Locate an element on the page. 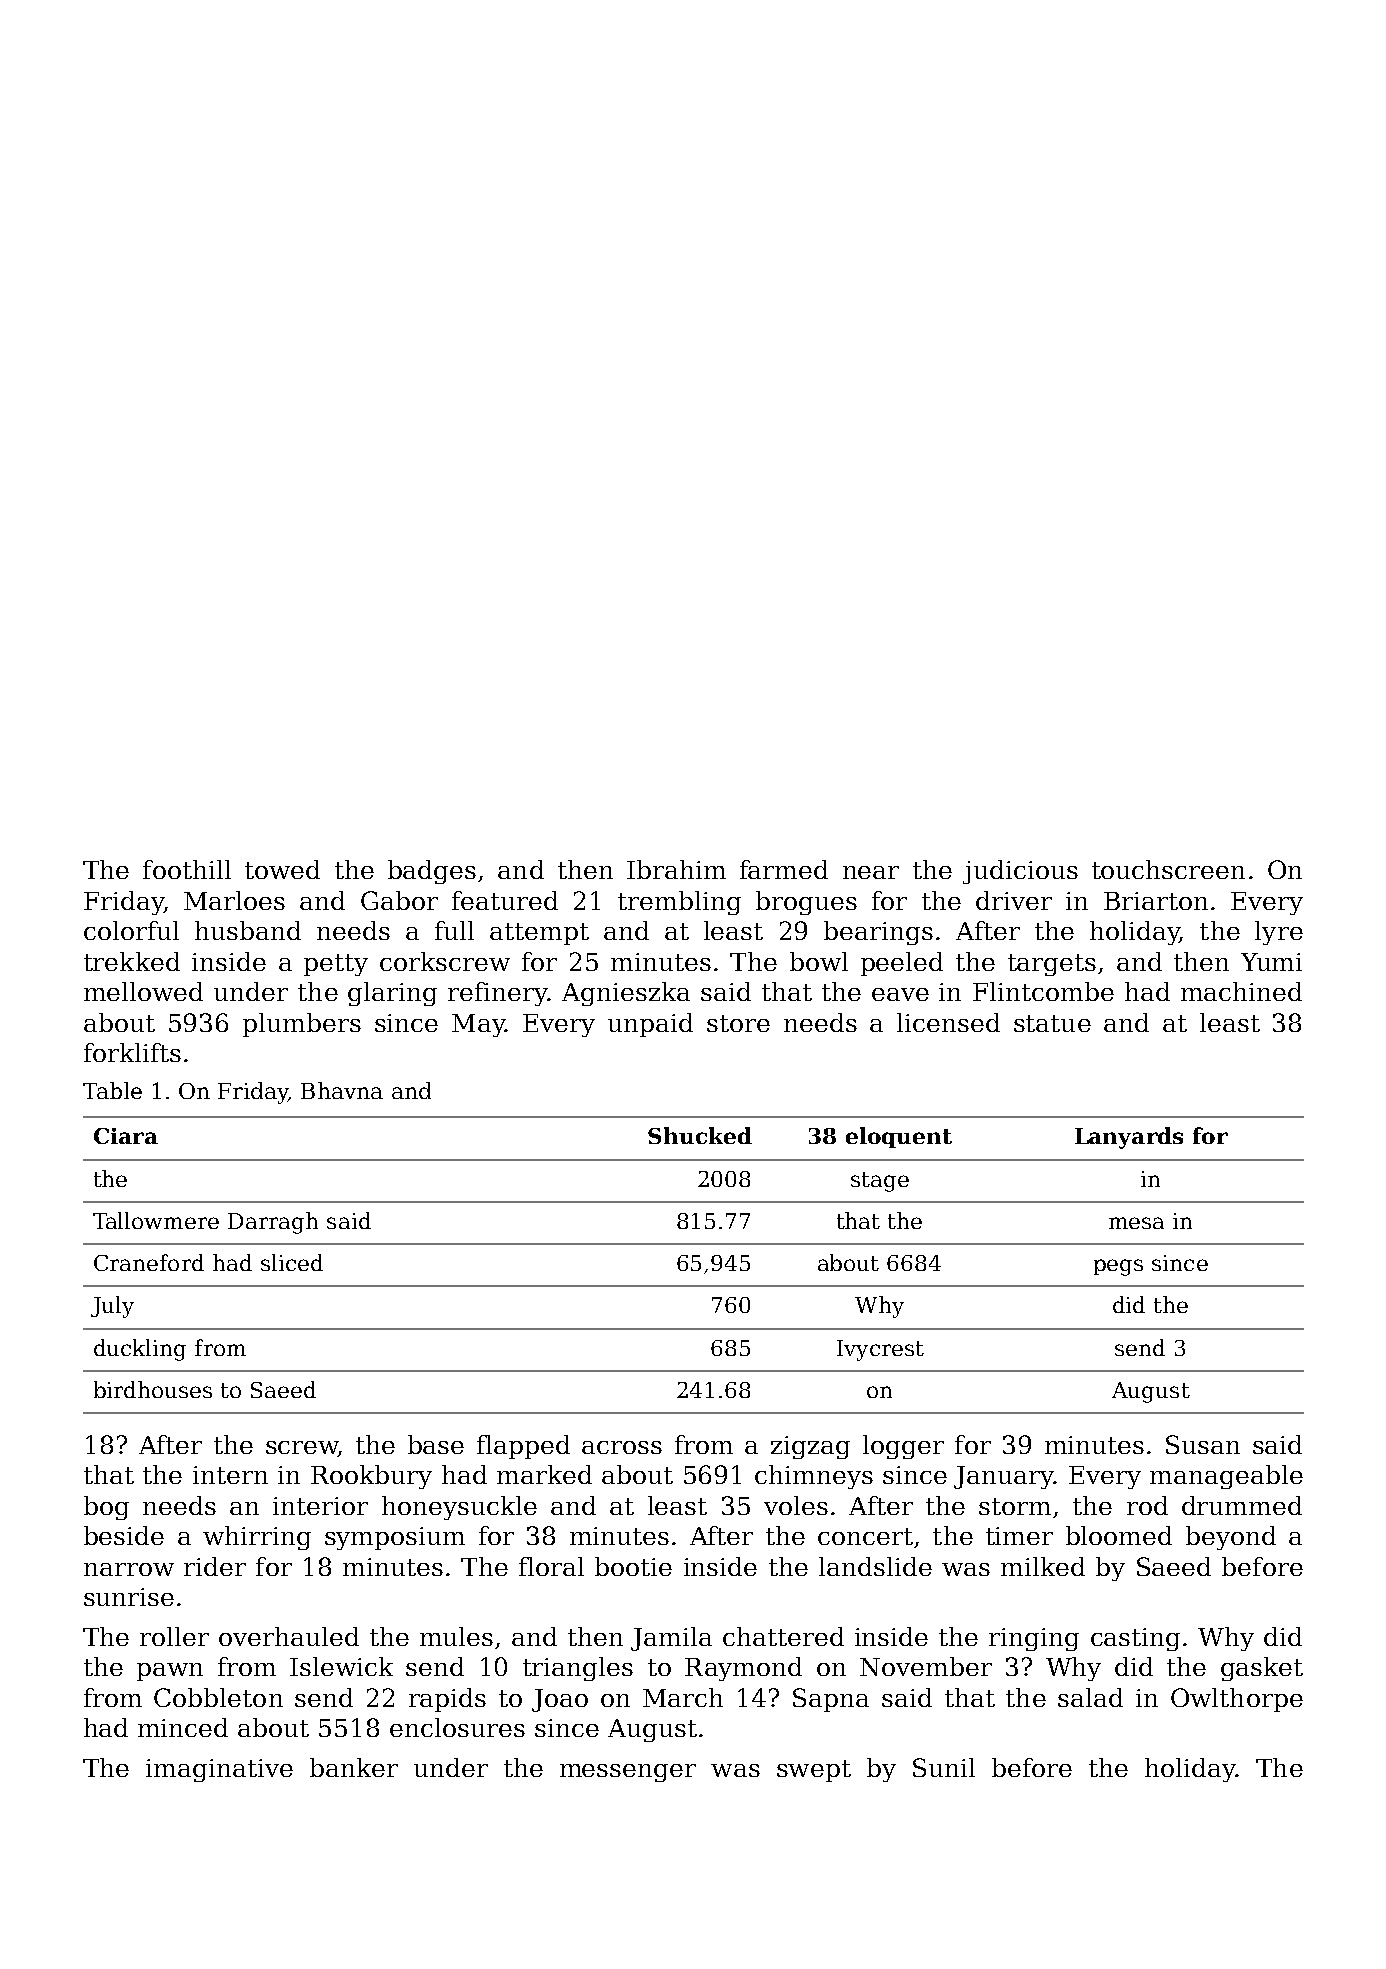 This page has height=1969, width=1386. Raymond is located at coordinates (743, 1669).
